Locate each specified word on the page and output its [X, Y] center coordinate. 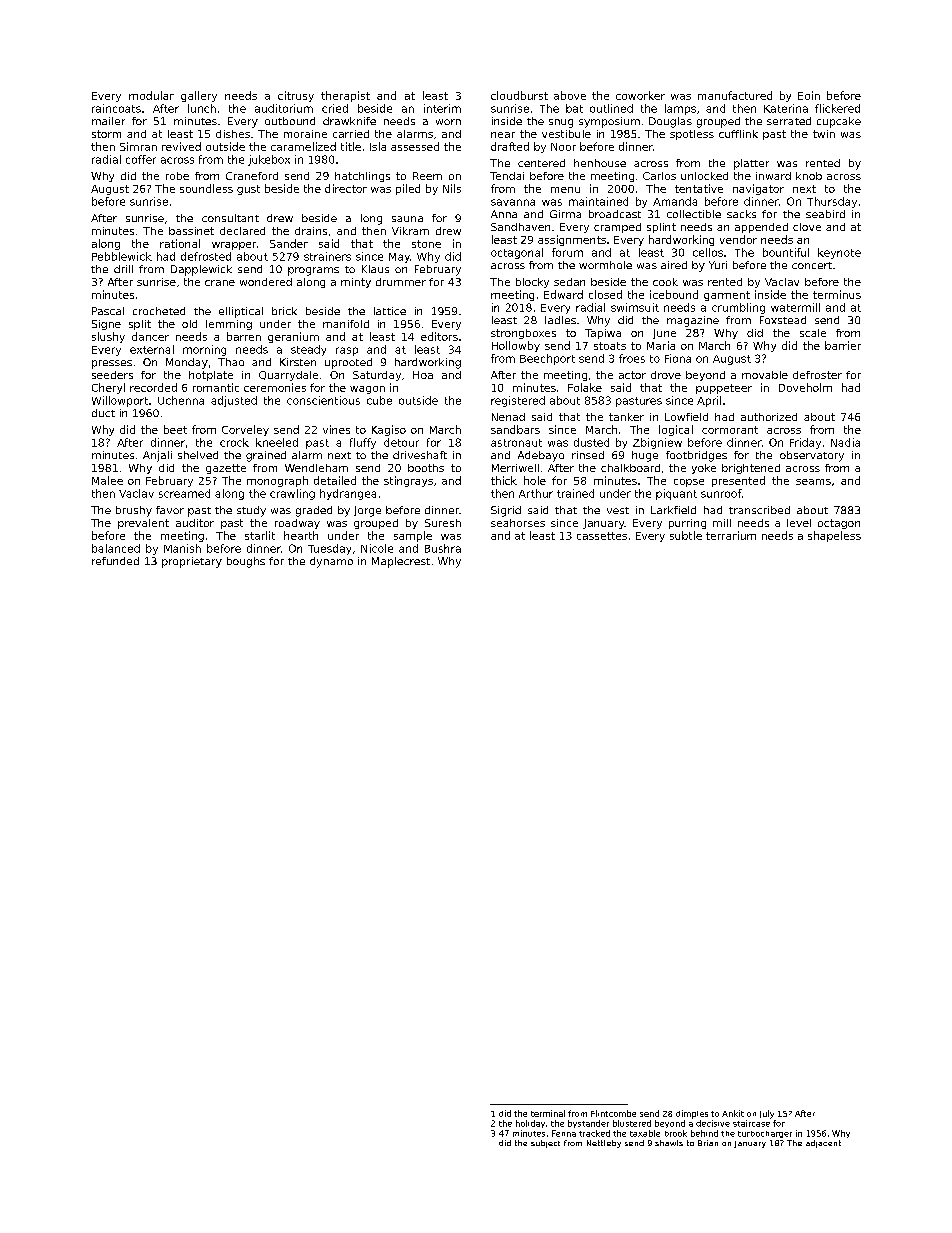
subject [545, 1144]
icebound [674, 294]
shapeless [834, 536]
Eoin [809, 95]
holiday [530, 1124]
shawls [669, 1143]
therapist [345, 96]
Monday [187, 363]
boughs [246, 562]
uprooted [348, 363]
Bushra [443, 548]
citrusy [296, 96]
